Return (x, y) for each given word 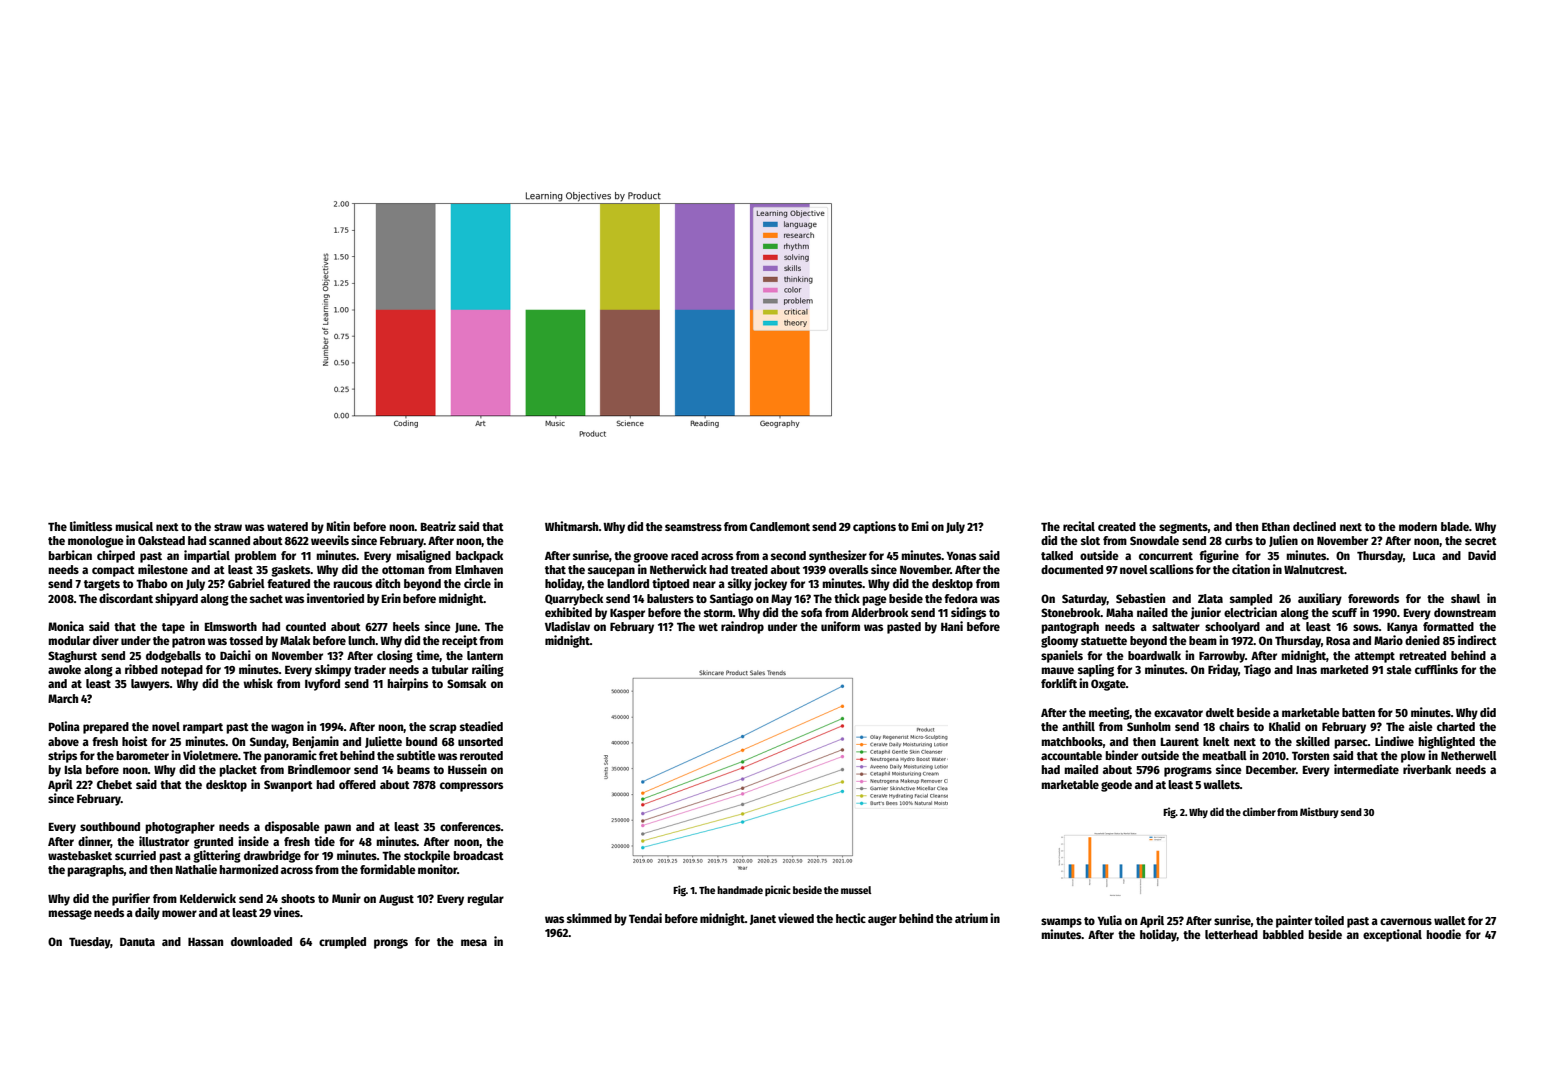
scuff (1344, 612)
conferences (470, 826)
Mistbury (1319, 812)
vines (286, 912)
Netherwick (678, 569)
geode (1116, 786)
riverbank (1427, 769)
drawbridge (272, 856)
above (63, 741)
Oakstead (161, 540)
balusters (670, 598)
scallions (1172, 569)
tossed (246, 640)
